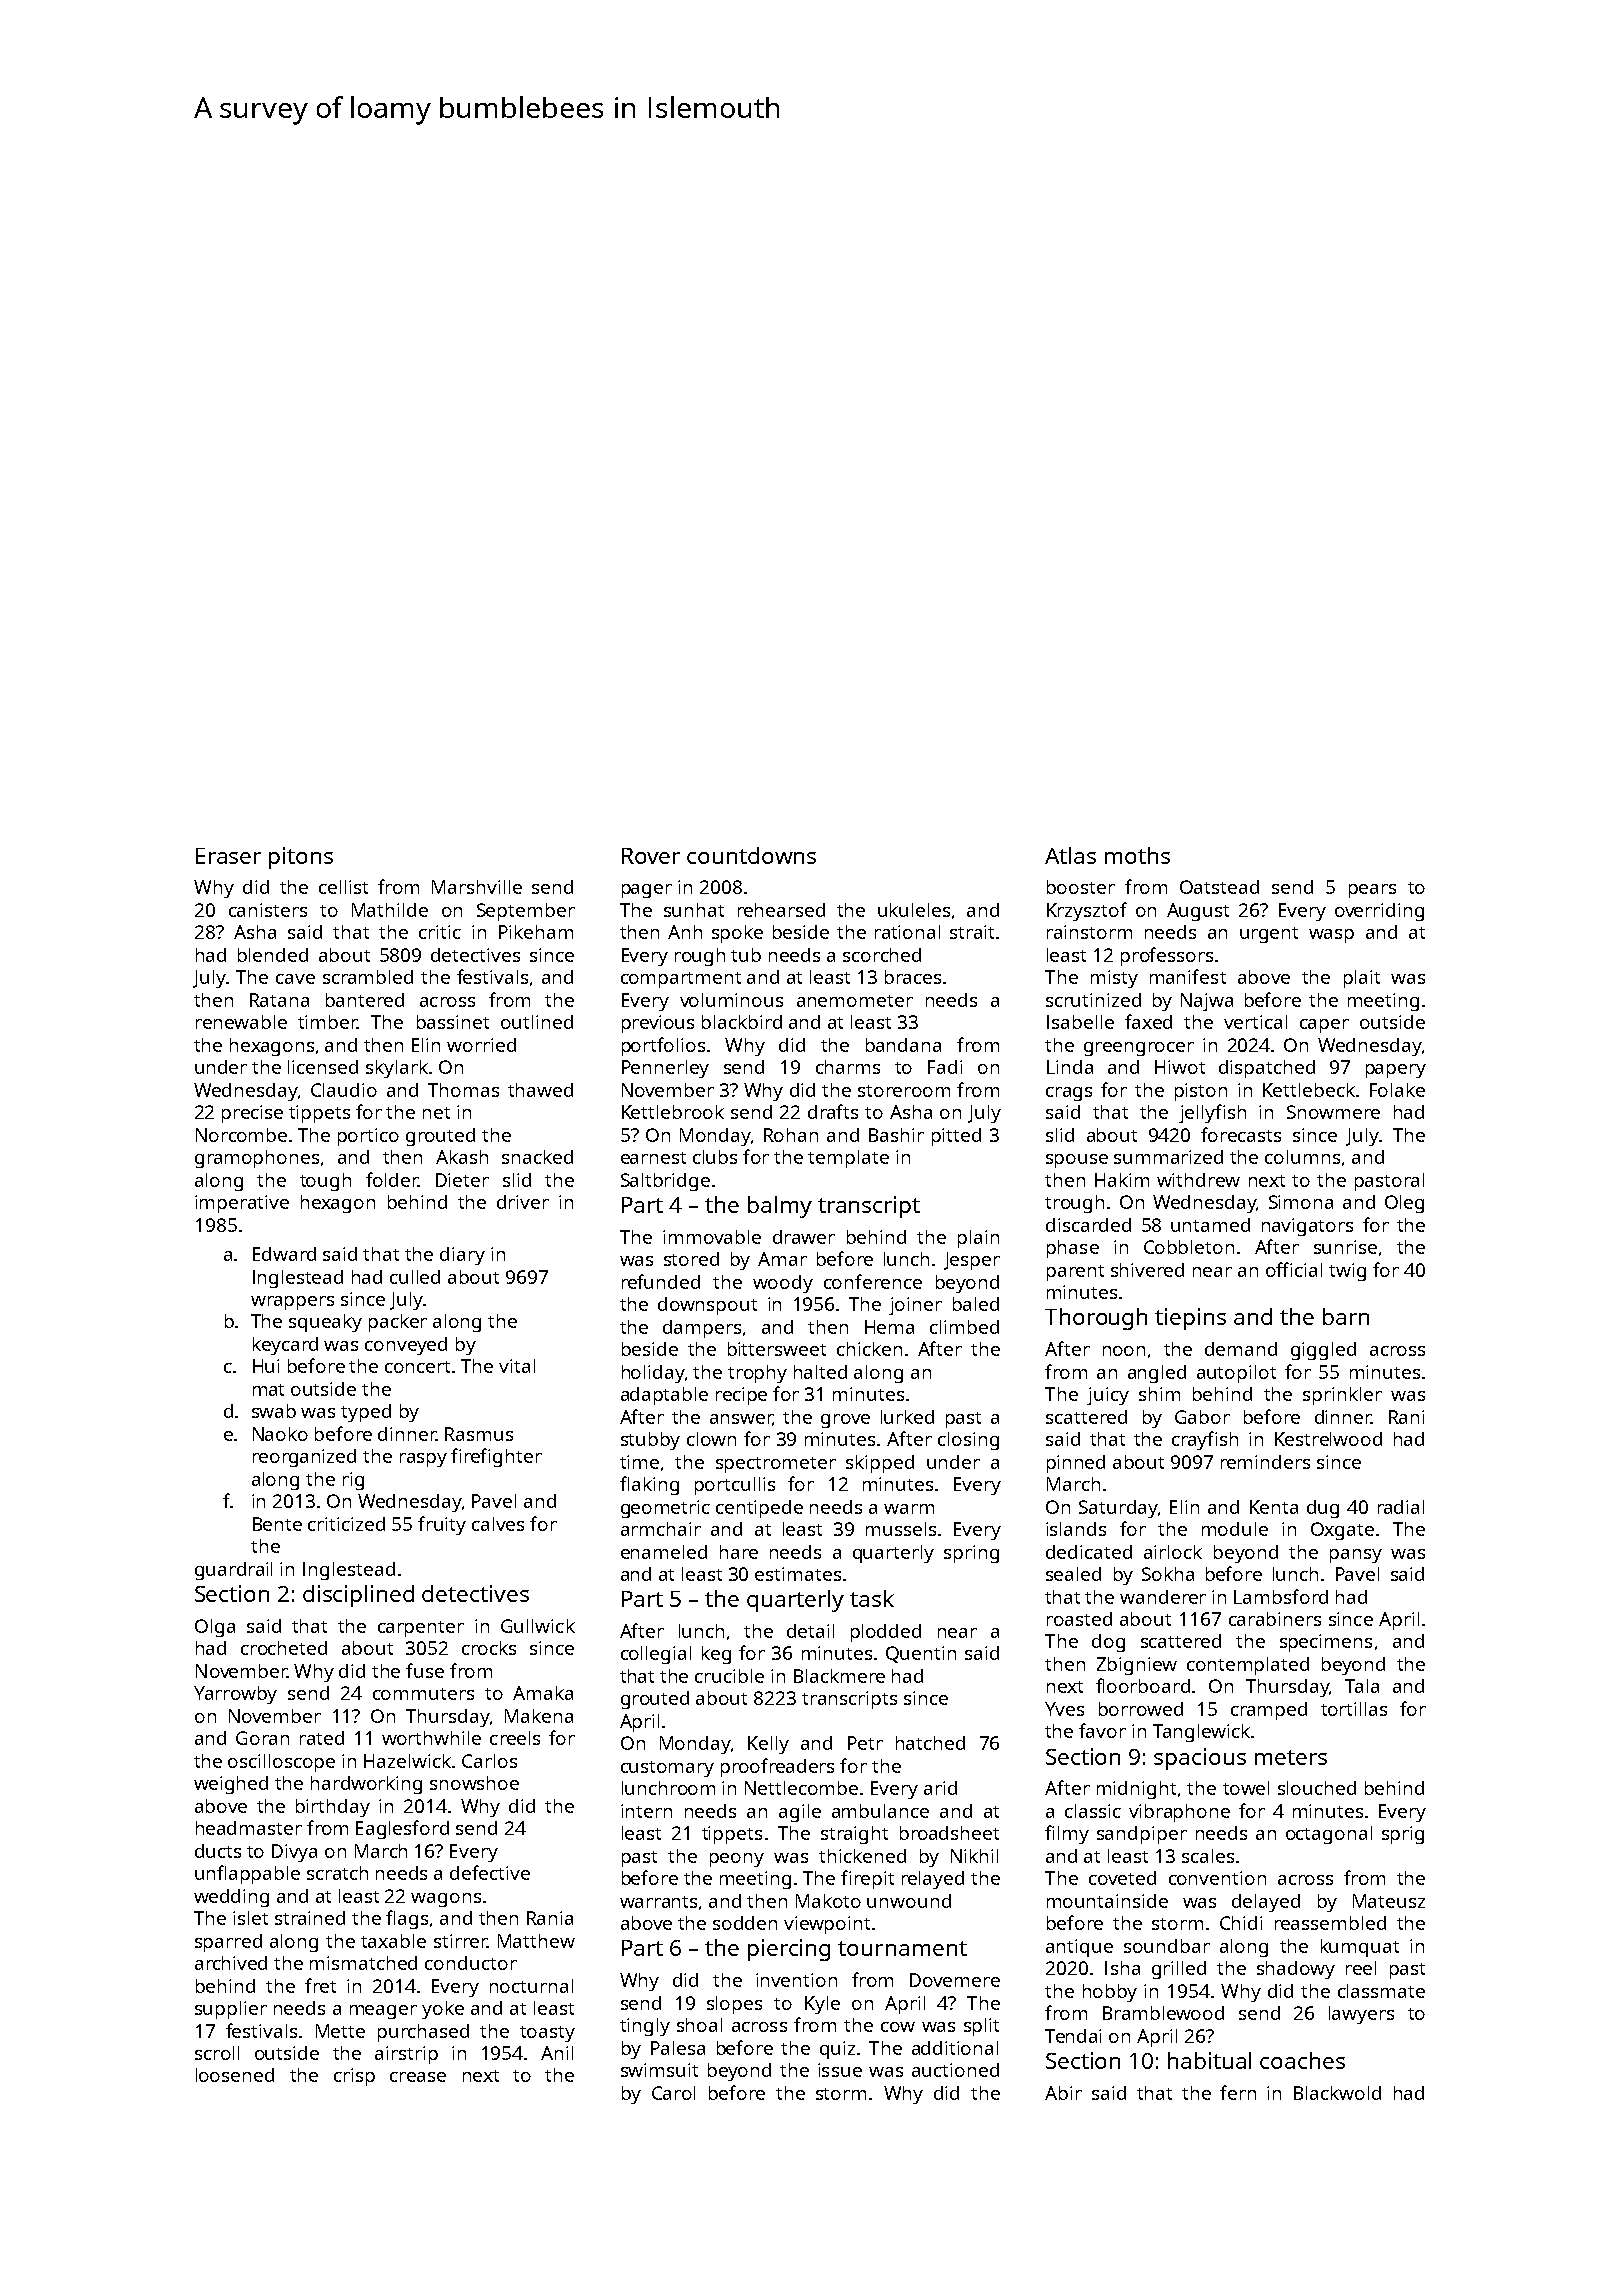  I want to click on countdowns, so click(751, 855).
